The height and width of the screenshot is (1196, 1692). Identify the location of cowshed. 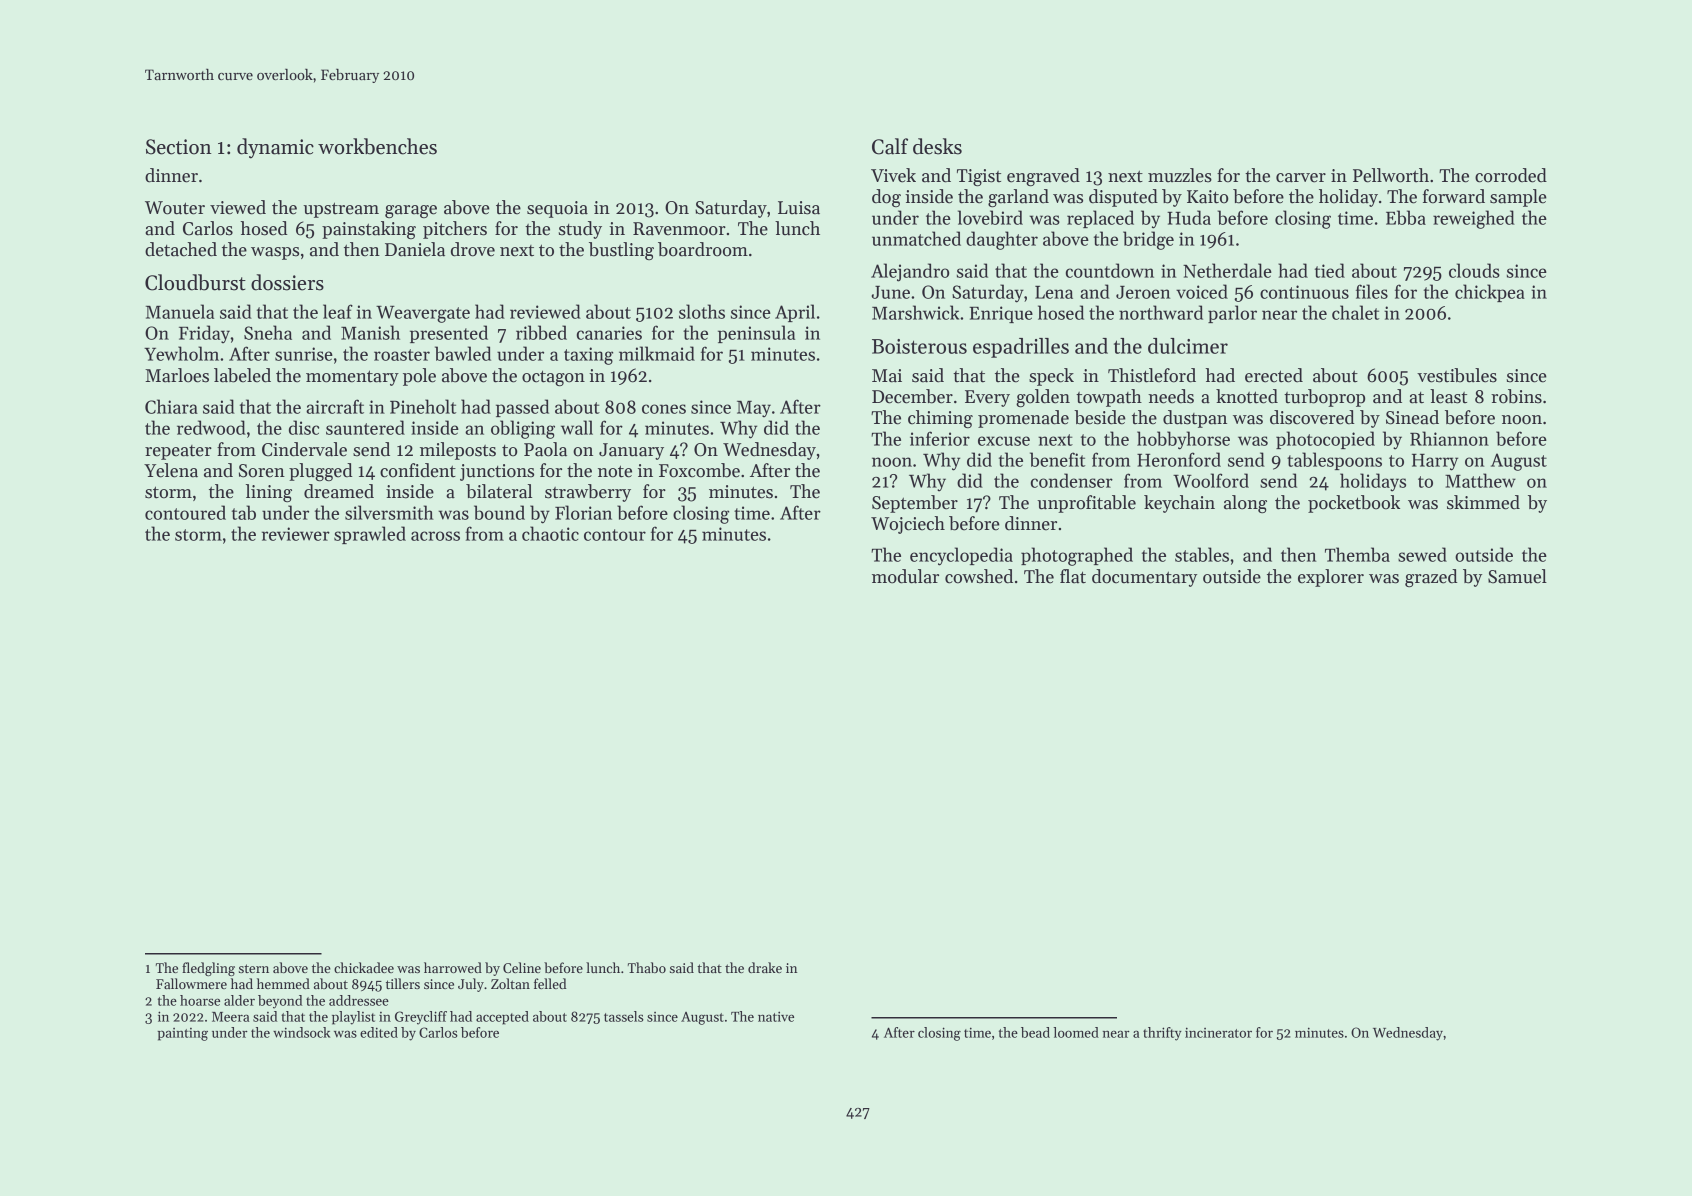
(979, 576).
